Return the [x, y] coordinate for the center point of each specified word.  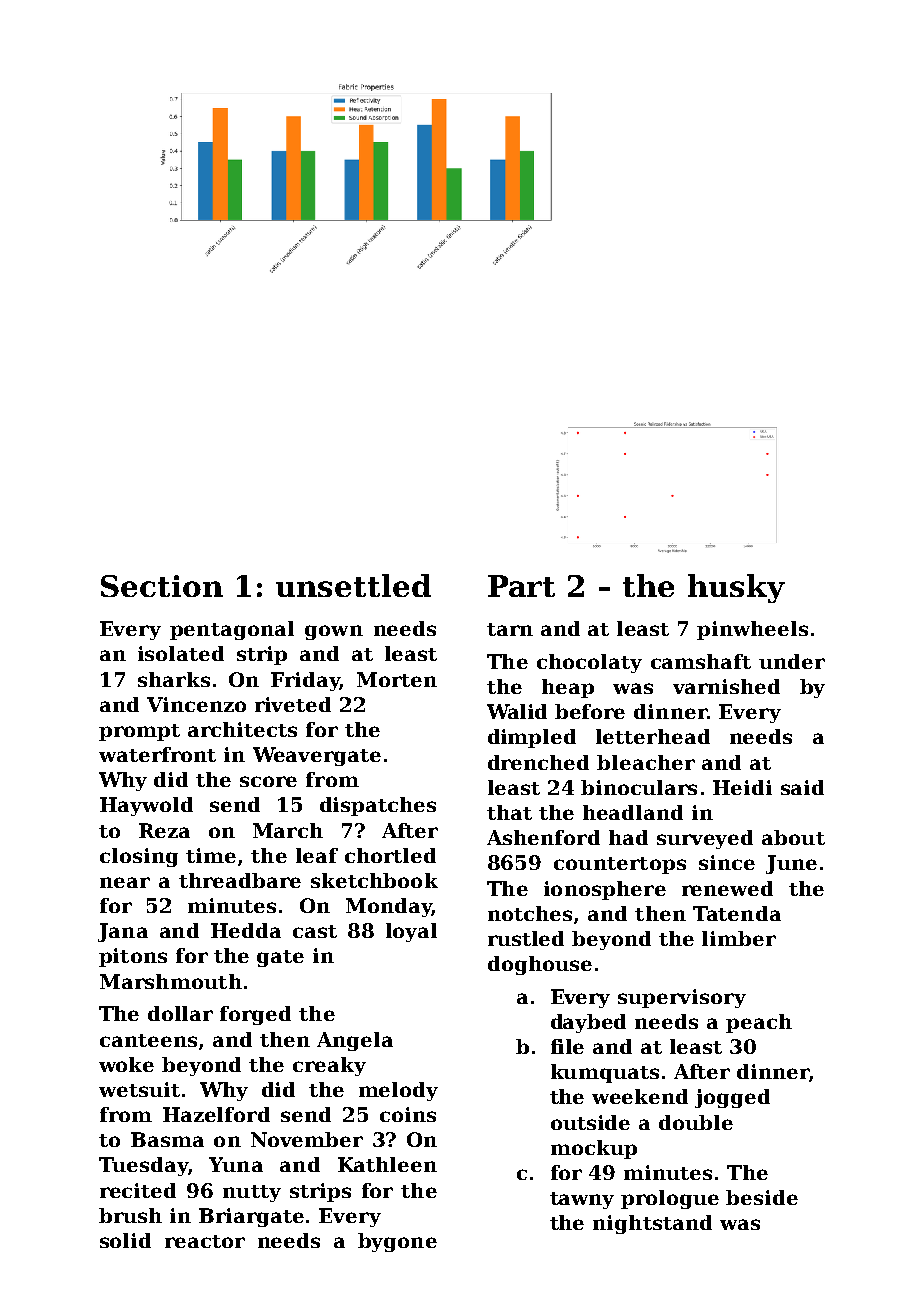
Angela [355, 1041]
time [211, 855]
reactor [205, 1241]
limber [739, 938]
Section [162, 586]
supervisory [682, 998]
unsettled [353, 585]
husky [736, 588]
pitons [133, 957]
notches [530, 913]
